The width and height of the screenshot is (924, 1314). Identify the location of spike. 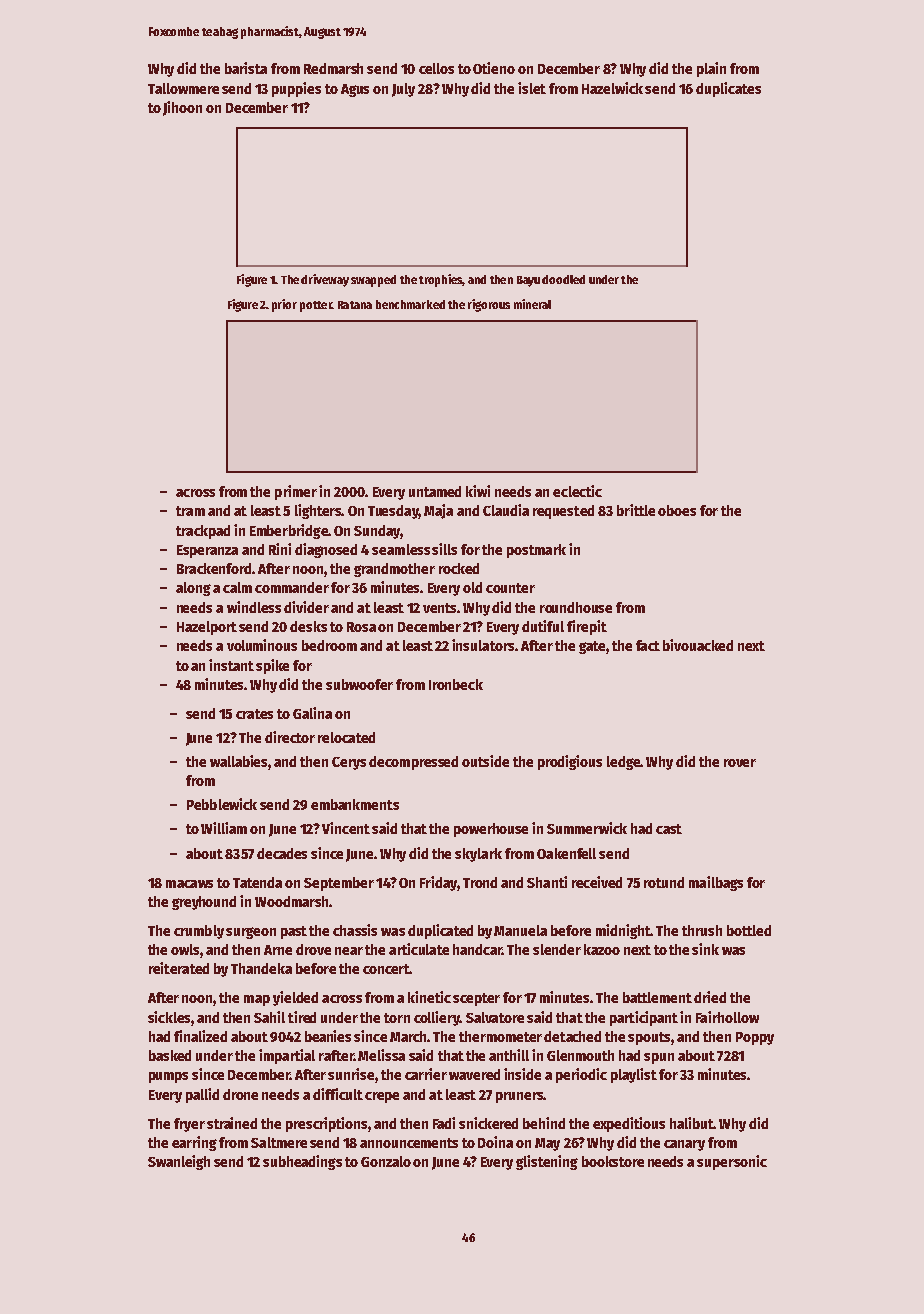
(272, 666).
